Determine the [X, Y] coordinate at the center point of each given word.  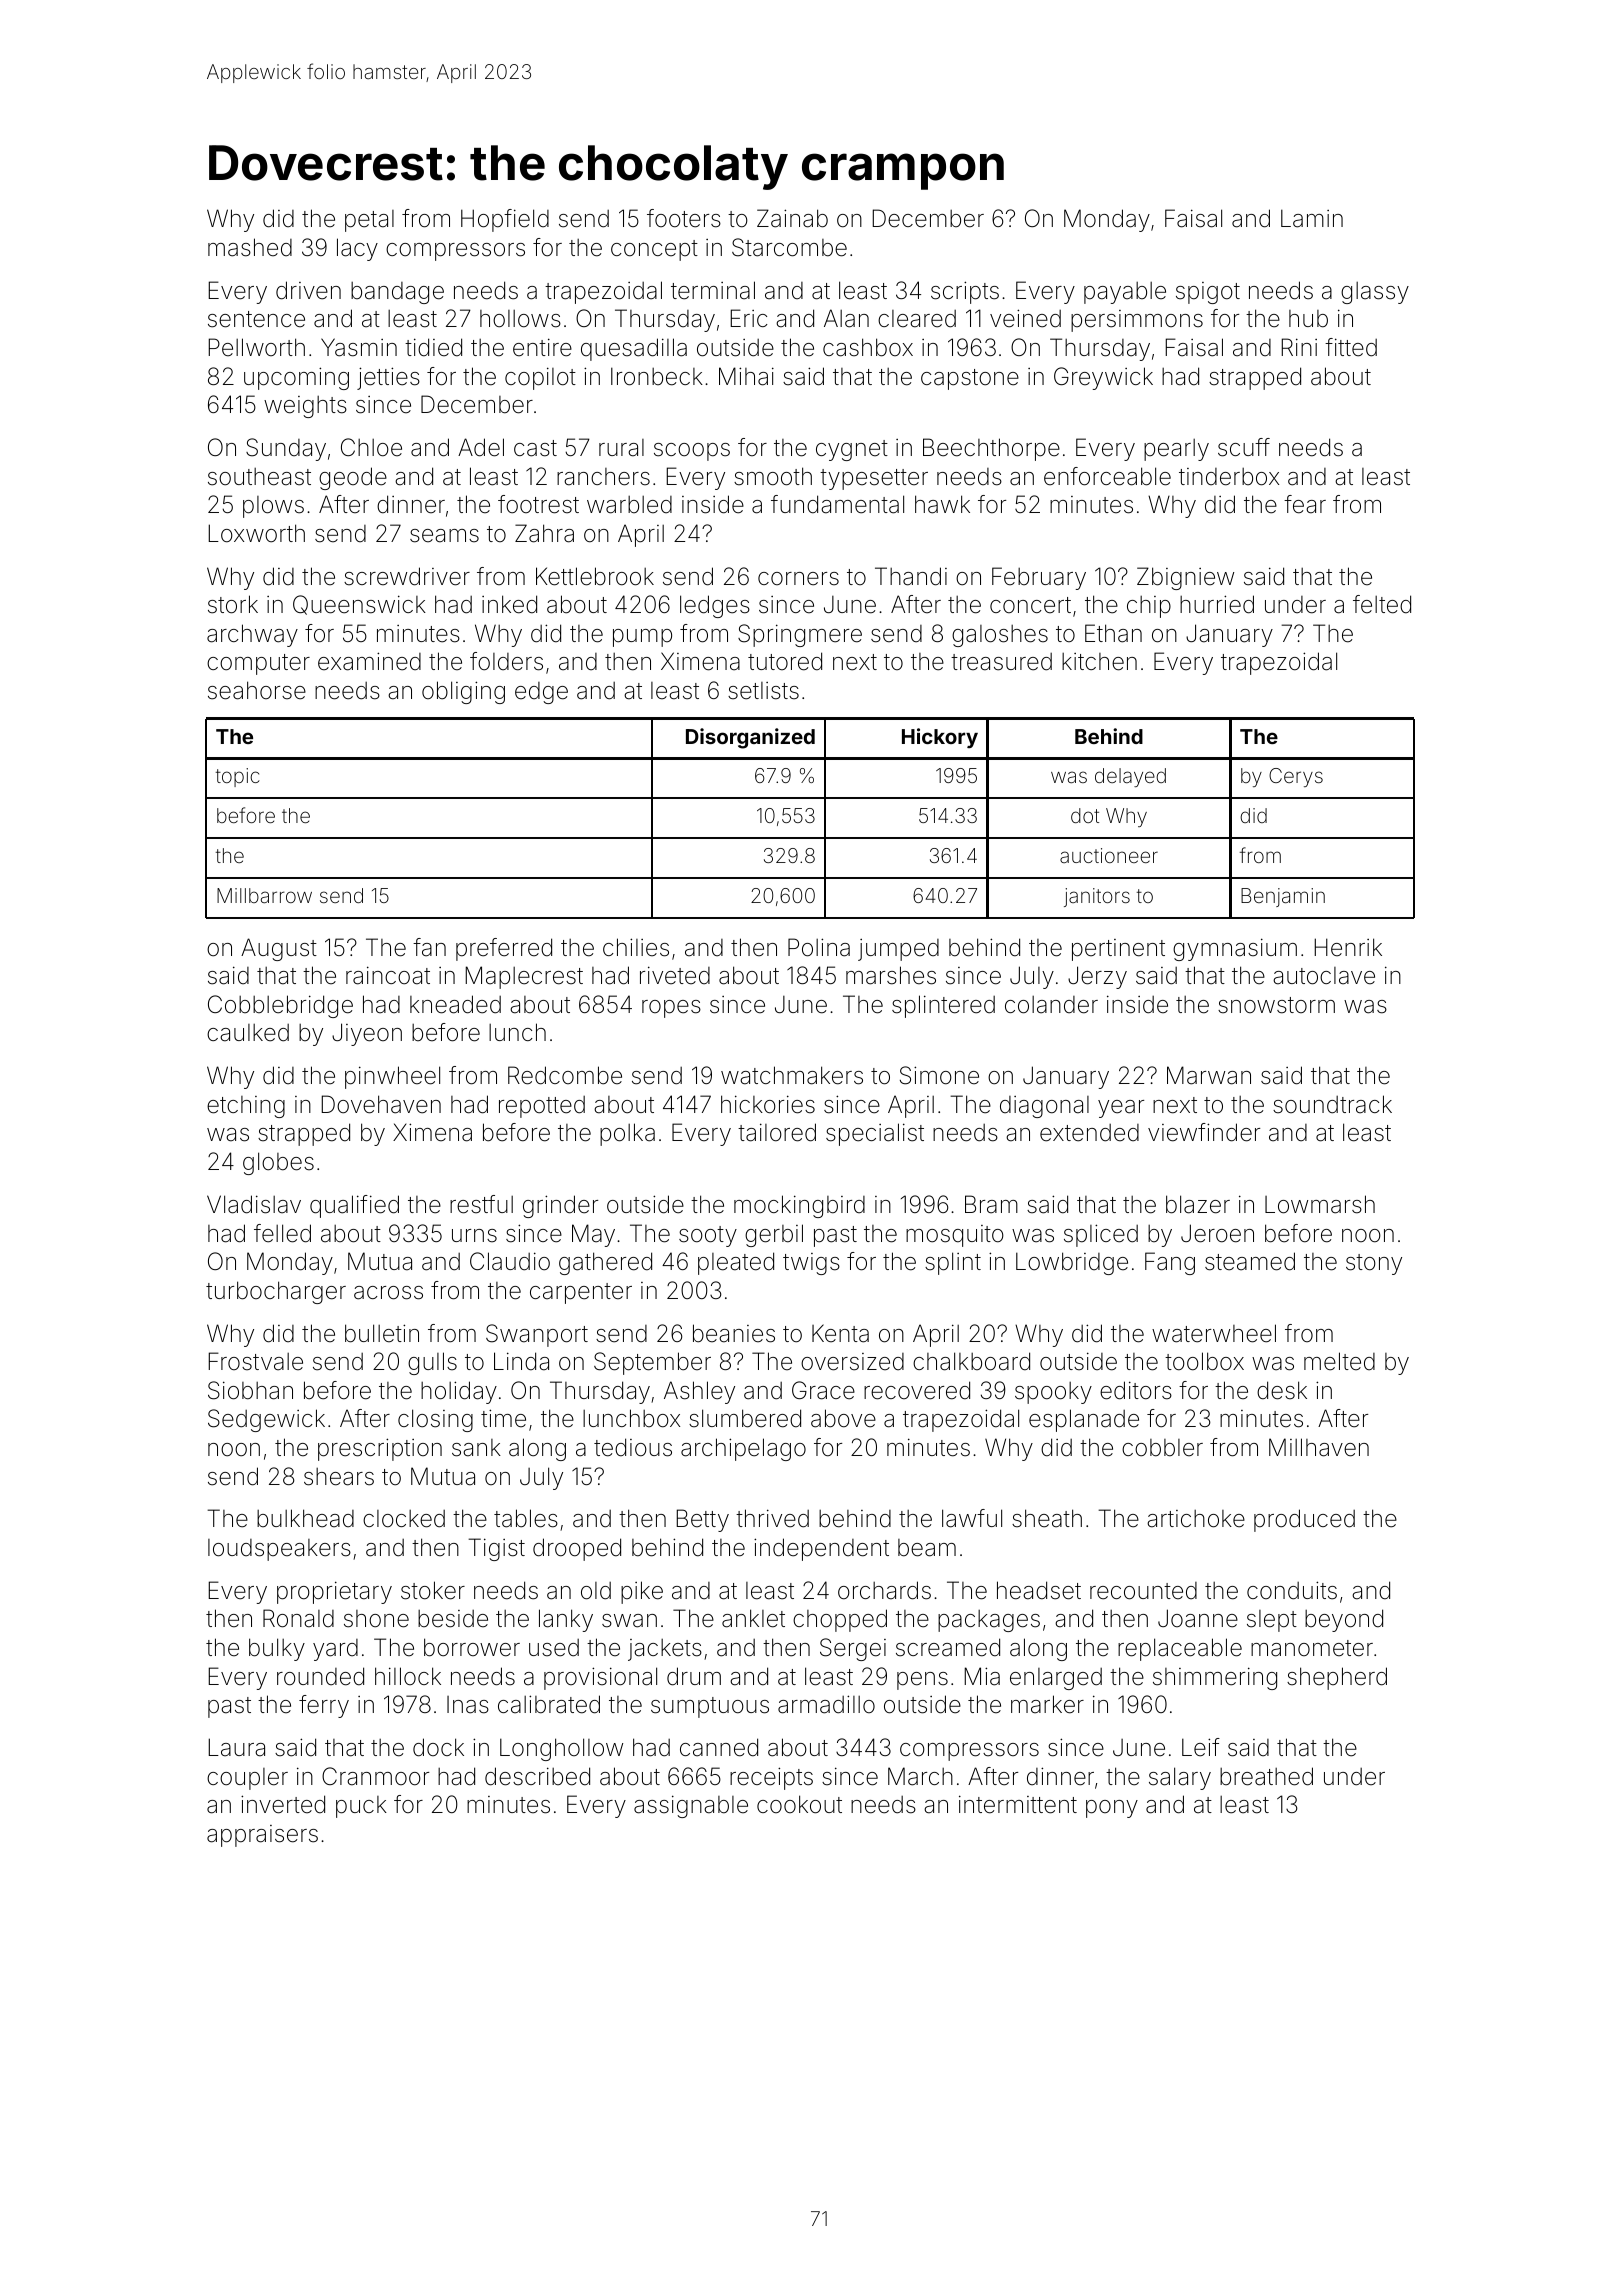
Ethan [1113, 633]
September [652, 1363]
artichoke [1196, 1519]
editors [1136, 1390]
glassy [1375, 293]
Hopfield [505, 220]
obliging [463, 692]
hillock [408, 1676]
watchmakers [792, 1075]
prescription [380, 1449]
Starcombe [789, 247]
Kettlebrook [595, 576]
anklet [753, 1618]
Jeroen [1217, 1233]
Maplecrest [524, 977]
